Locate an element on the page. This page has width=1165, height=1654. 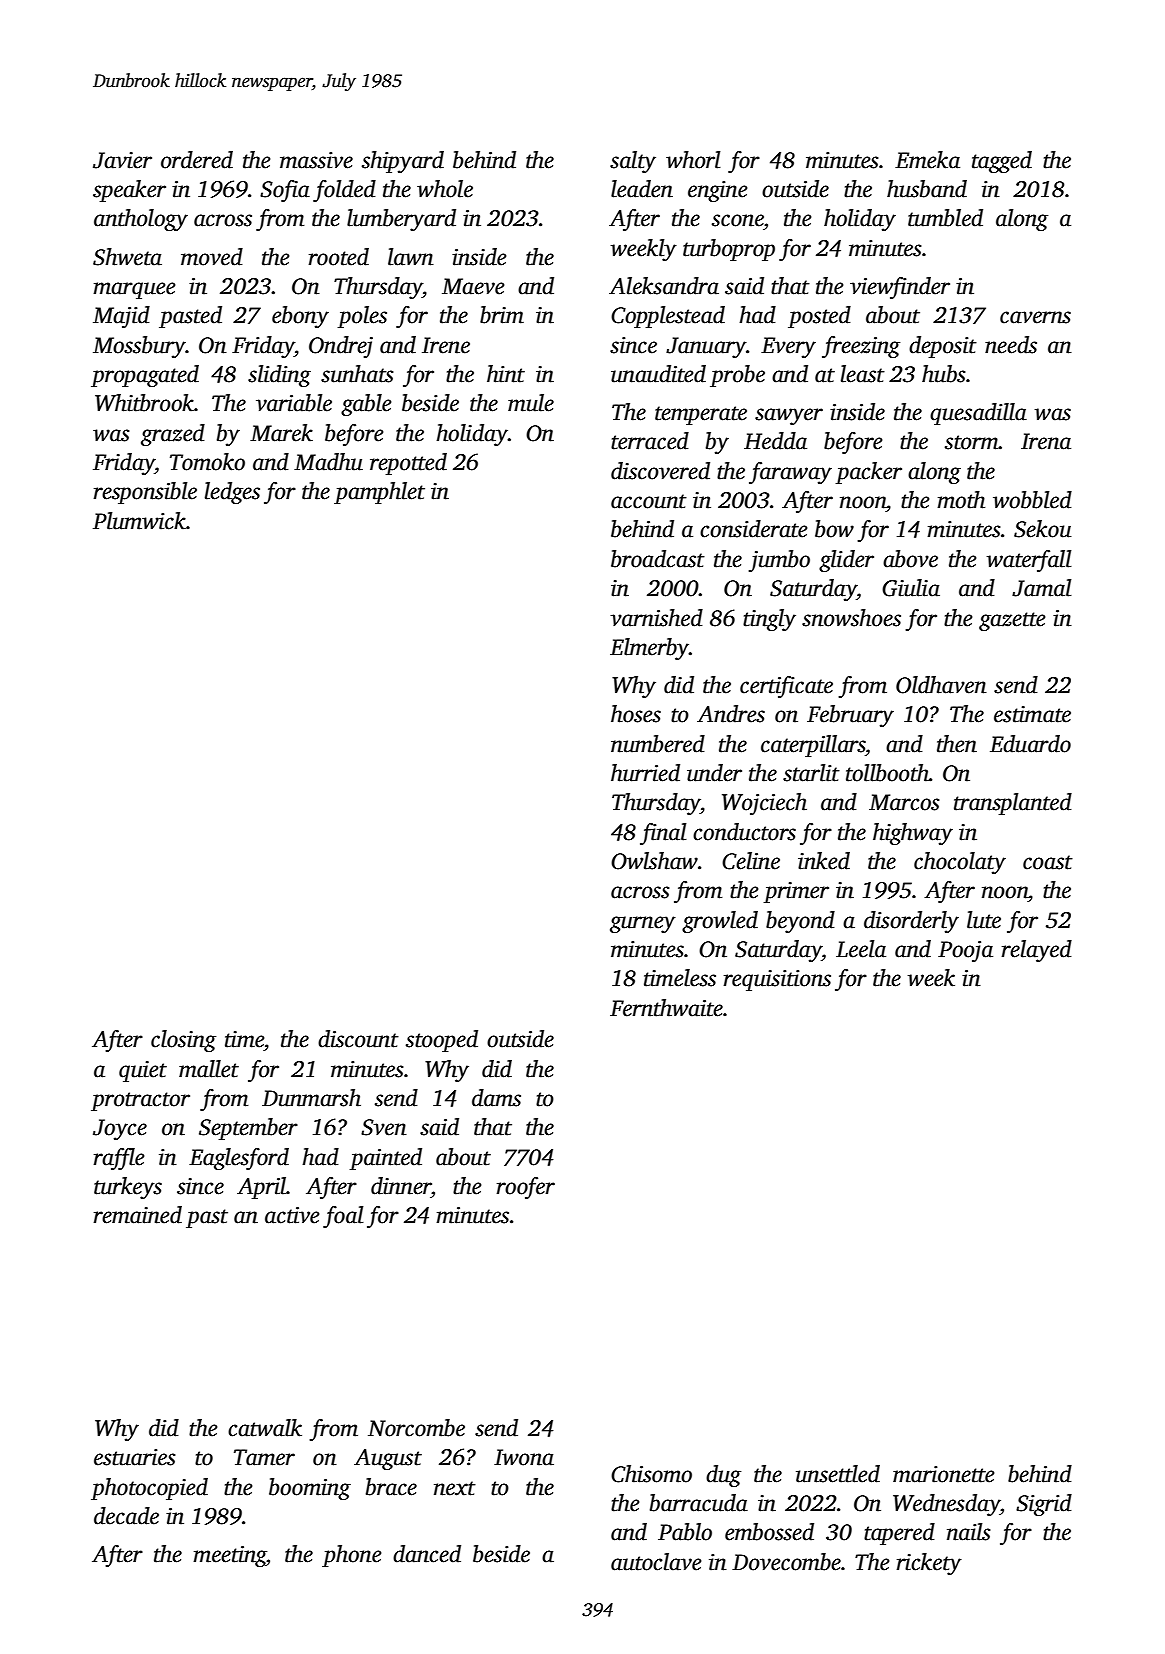
turboprop is located at coordinates (729, 250).
